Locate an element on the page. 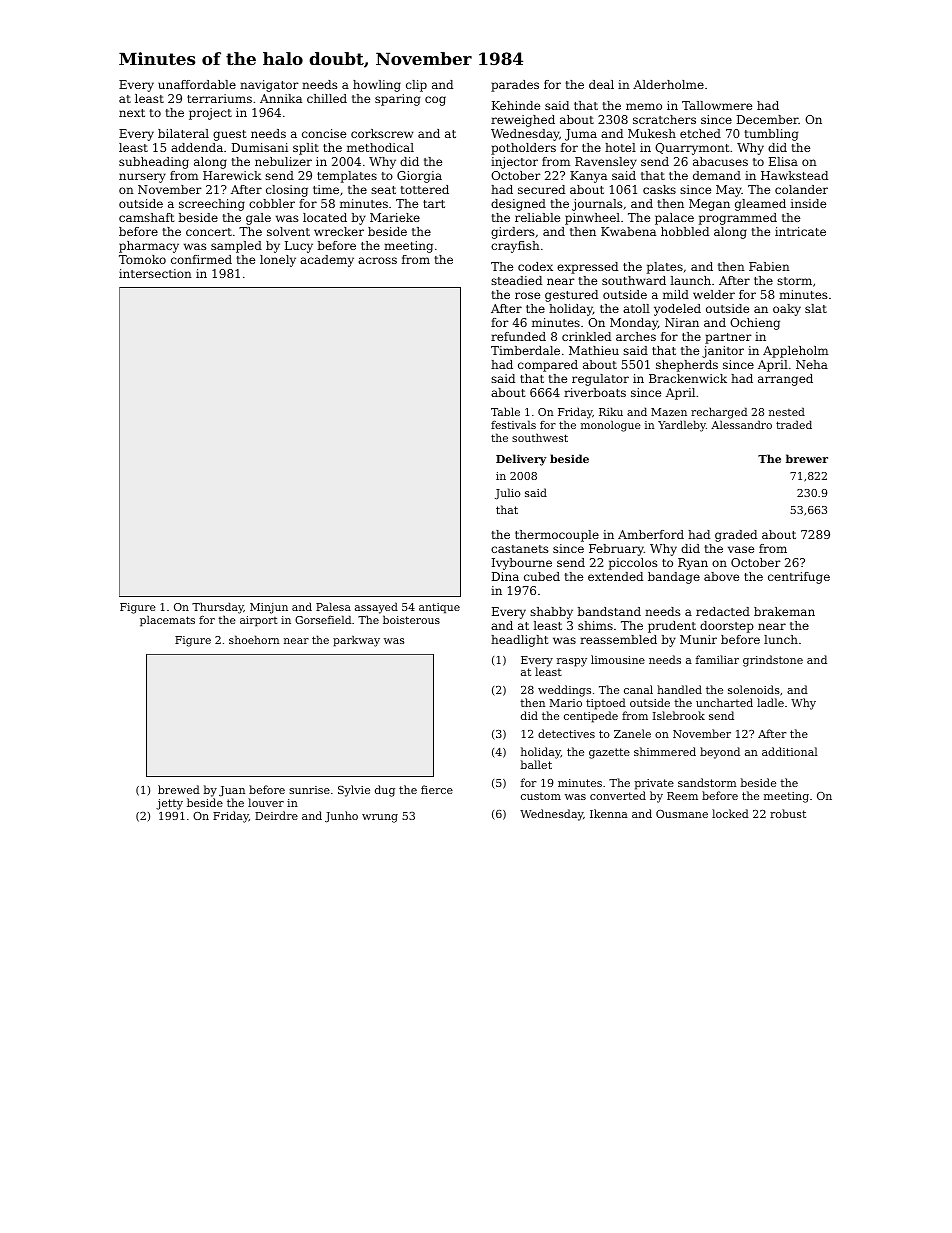 The image size is (952, 1233). raspy is located at coordinates (572, 662).
